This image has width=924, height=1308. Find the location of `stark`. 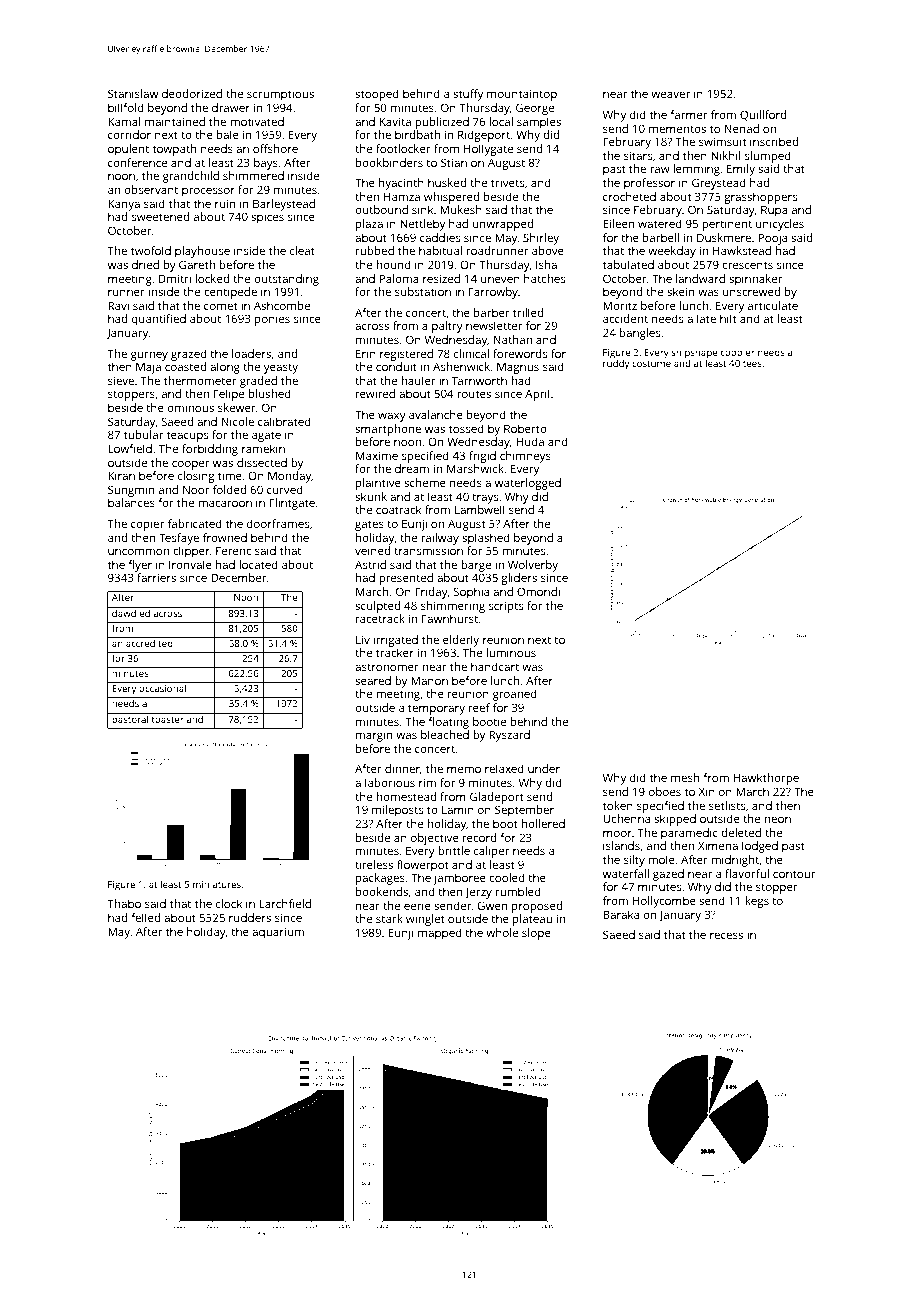

stark is located at coordinates (389, 918).
